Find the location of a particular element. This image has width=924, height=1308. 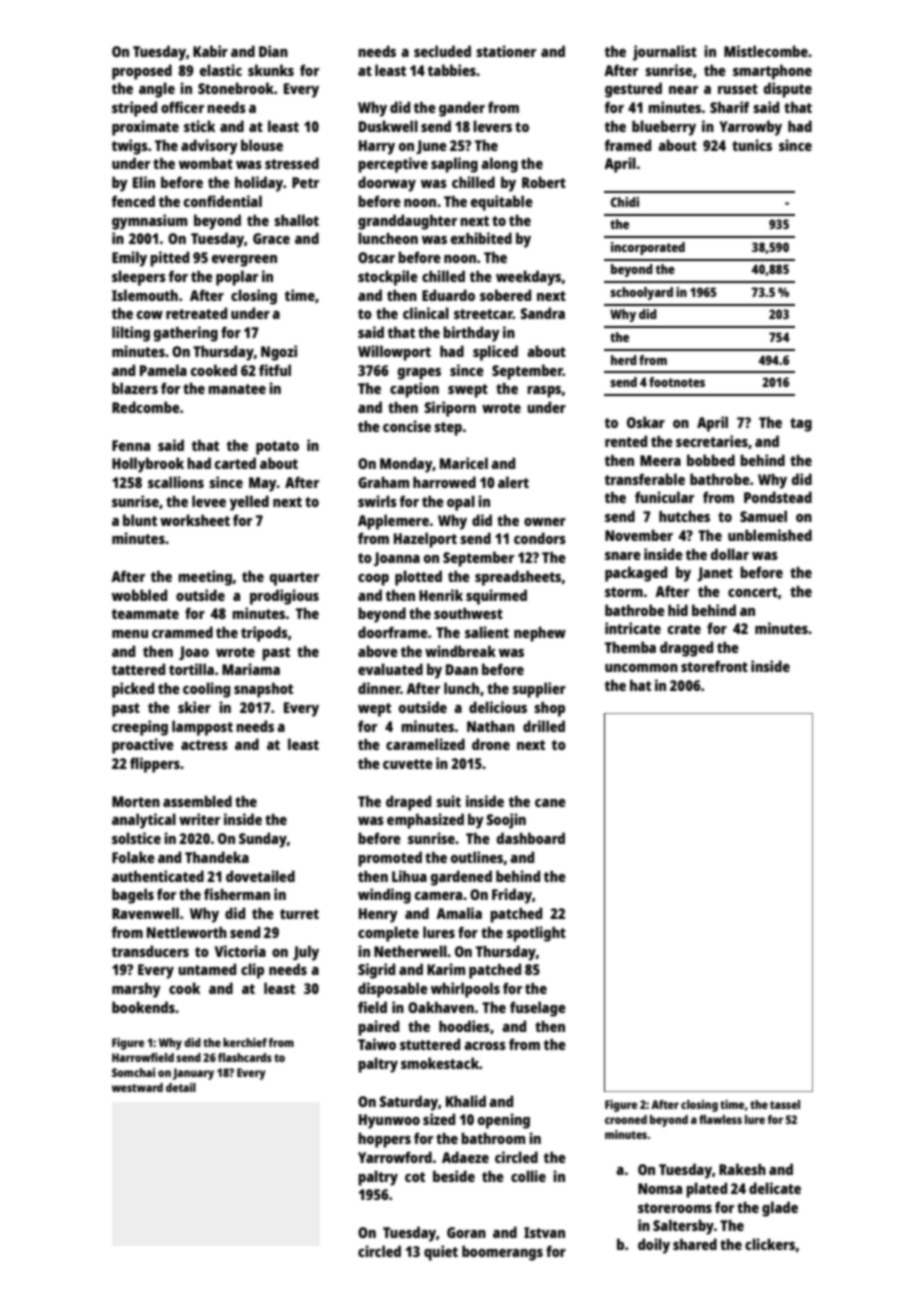

weekdays is located at coordinates (528, 278).
